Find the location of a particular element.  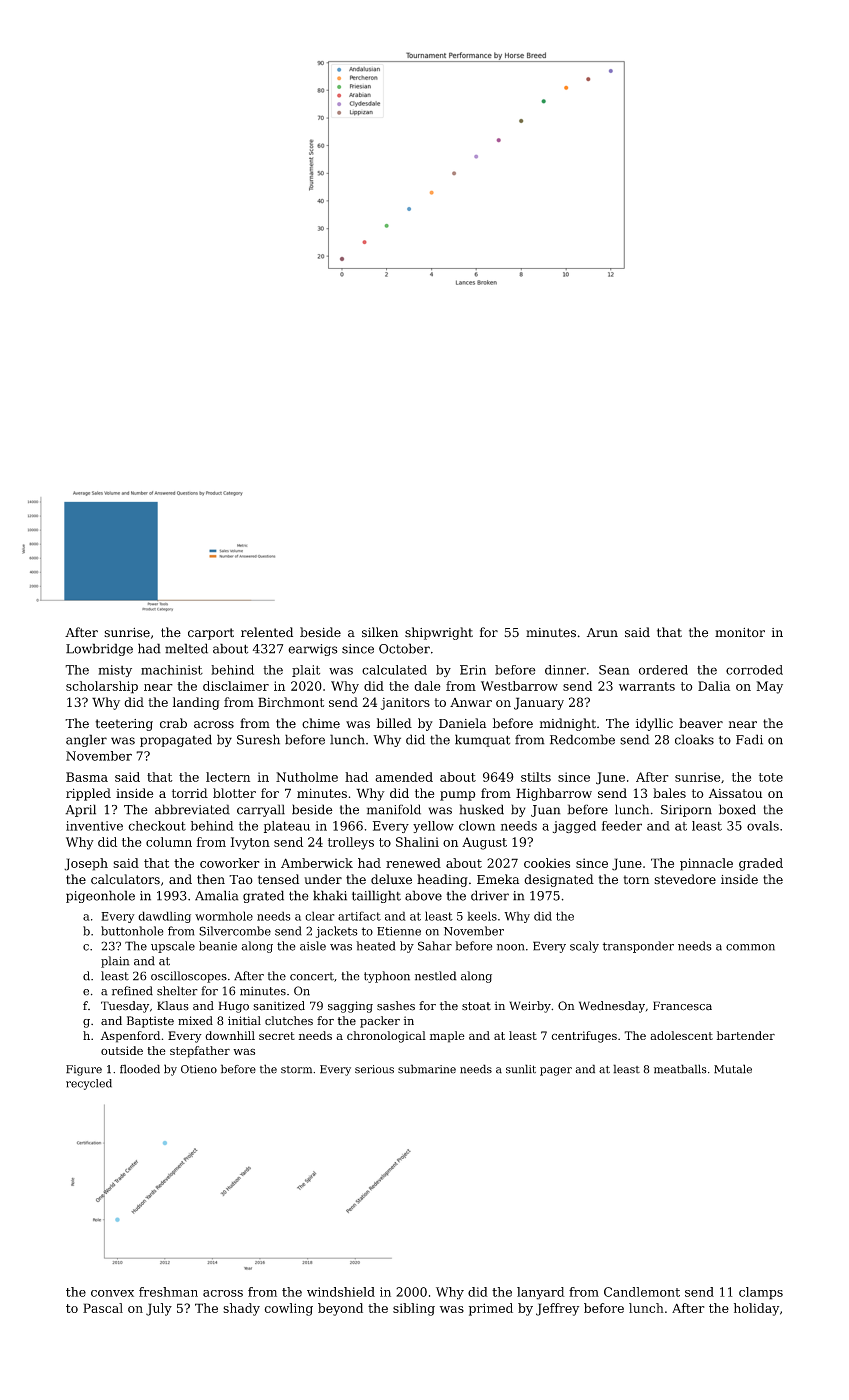

dinner is located at coordinates (565, 670).
